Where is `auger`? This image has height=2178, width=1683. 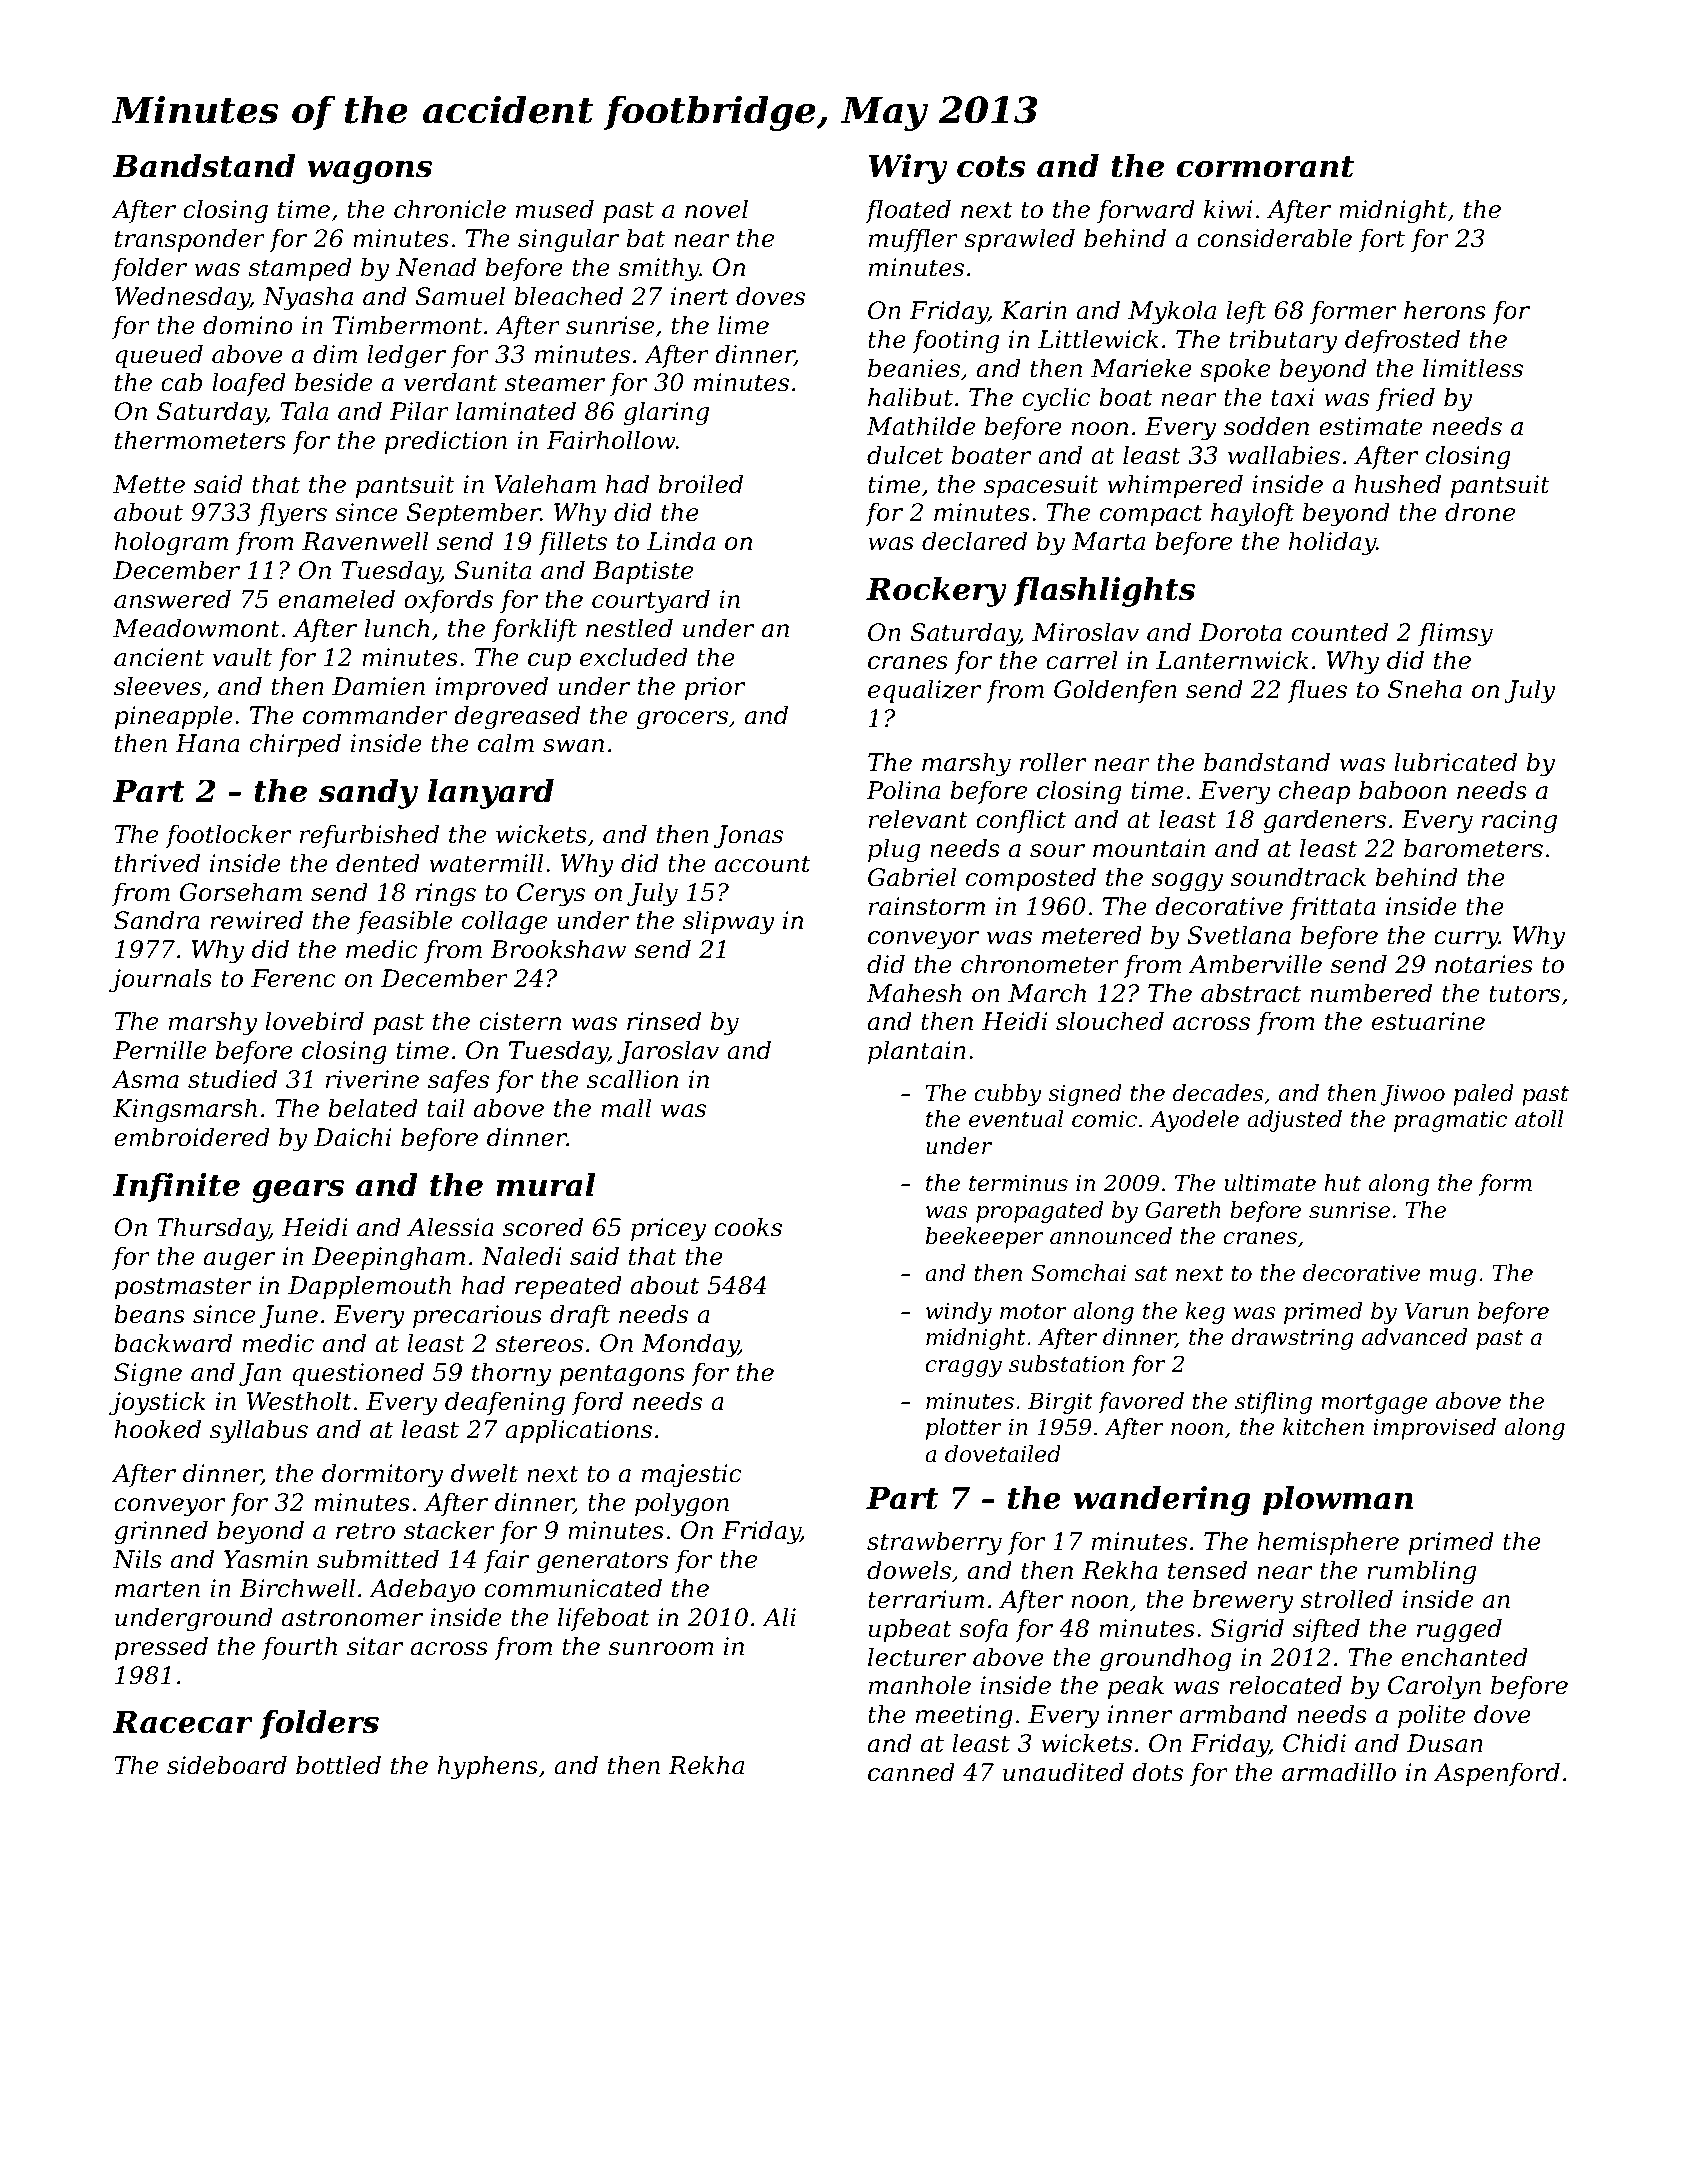
auger is located at coordinates (239, 1261).
